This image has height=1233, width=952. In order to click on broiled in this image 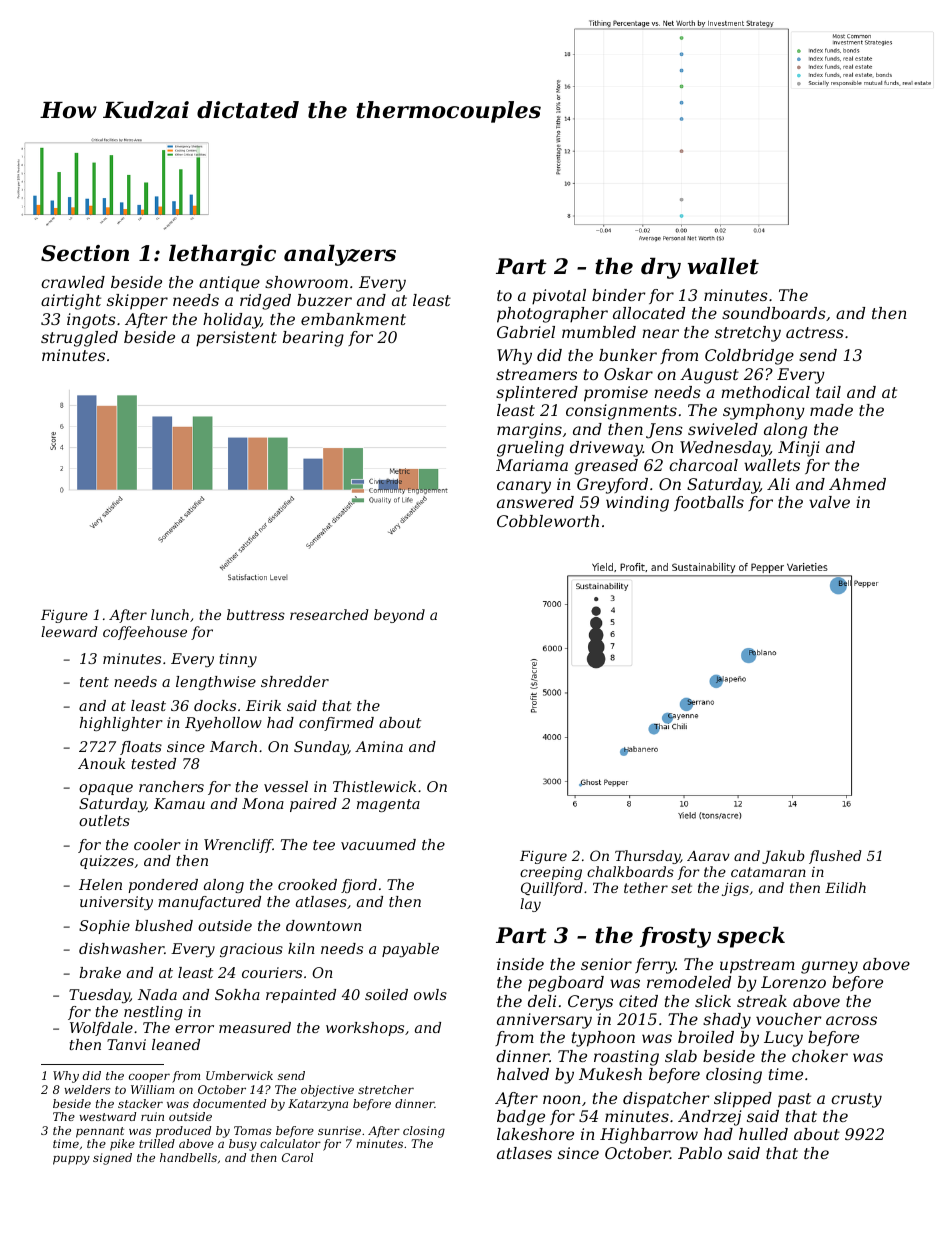, I will do `click(706, 1037)`.
